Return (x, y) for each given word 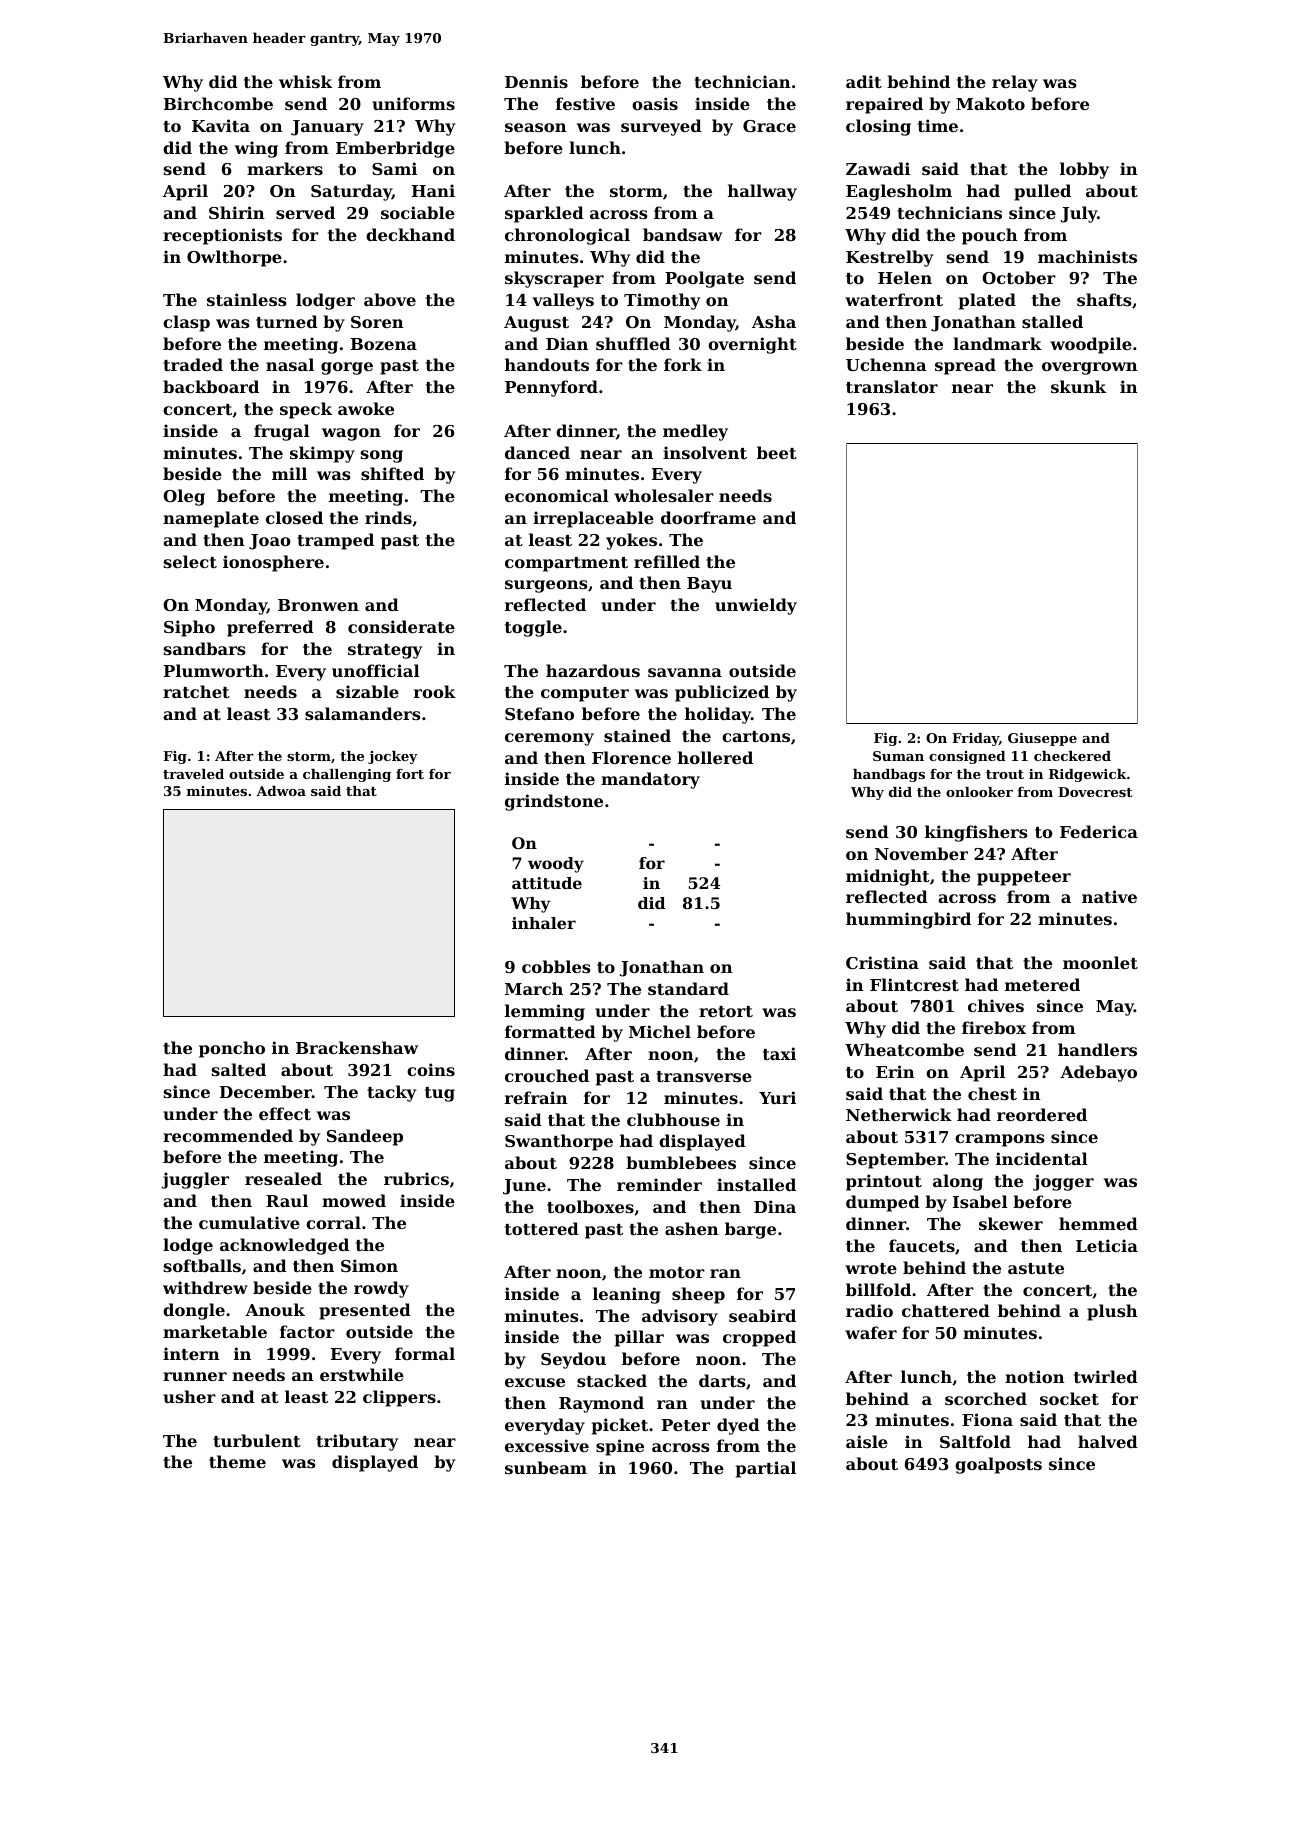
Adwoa (281, 791)
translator (892, 386)
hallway (762, 192)
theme (237, 1461)
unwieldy (756, 606)
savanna (685, 672)
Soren (377, 322)
